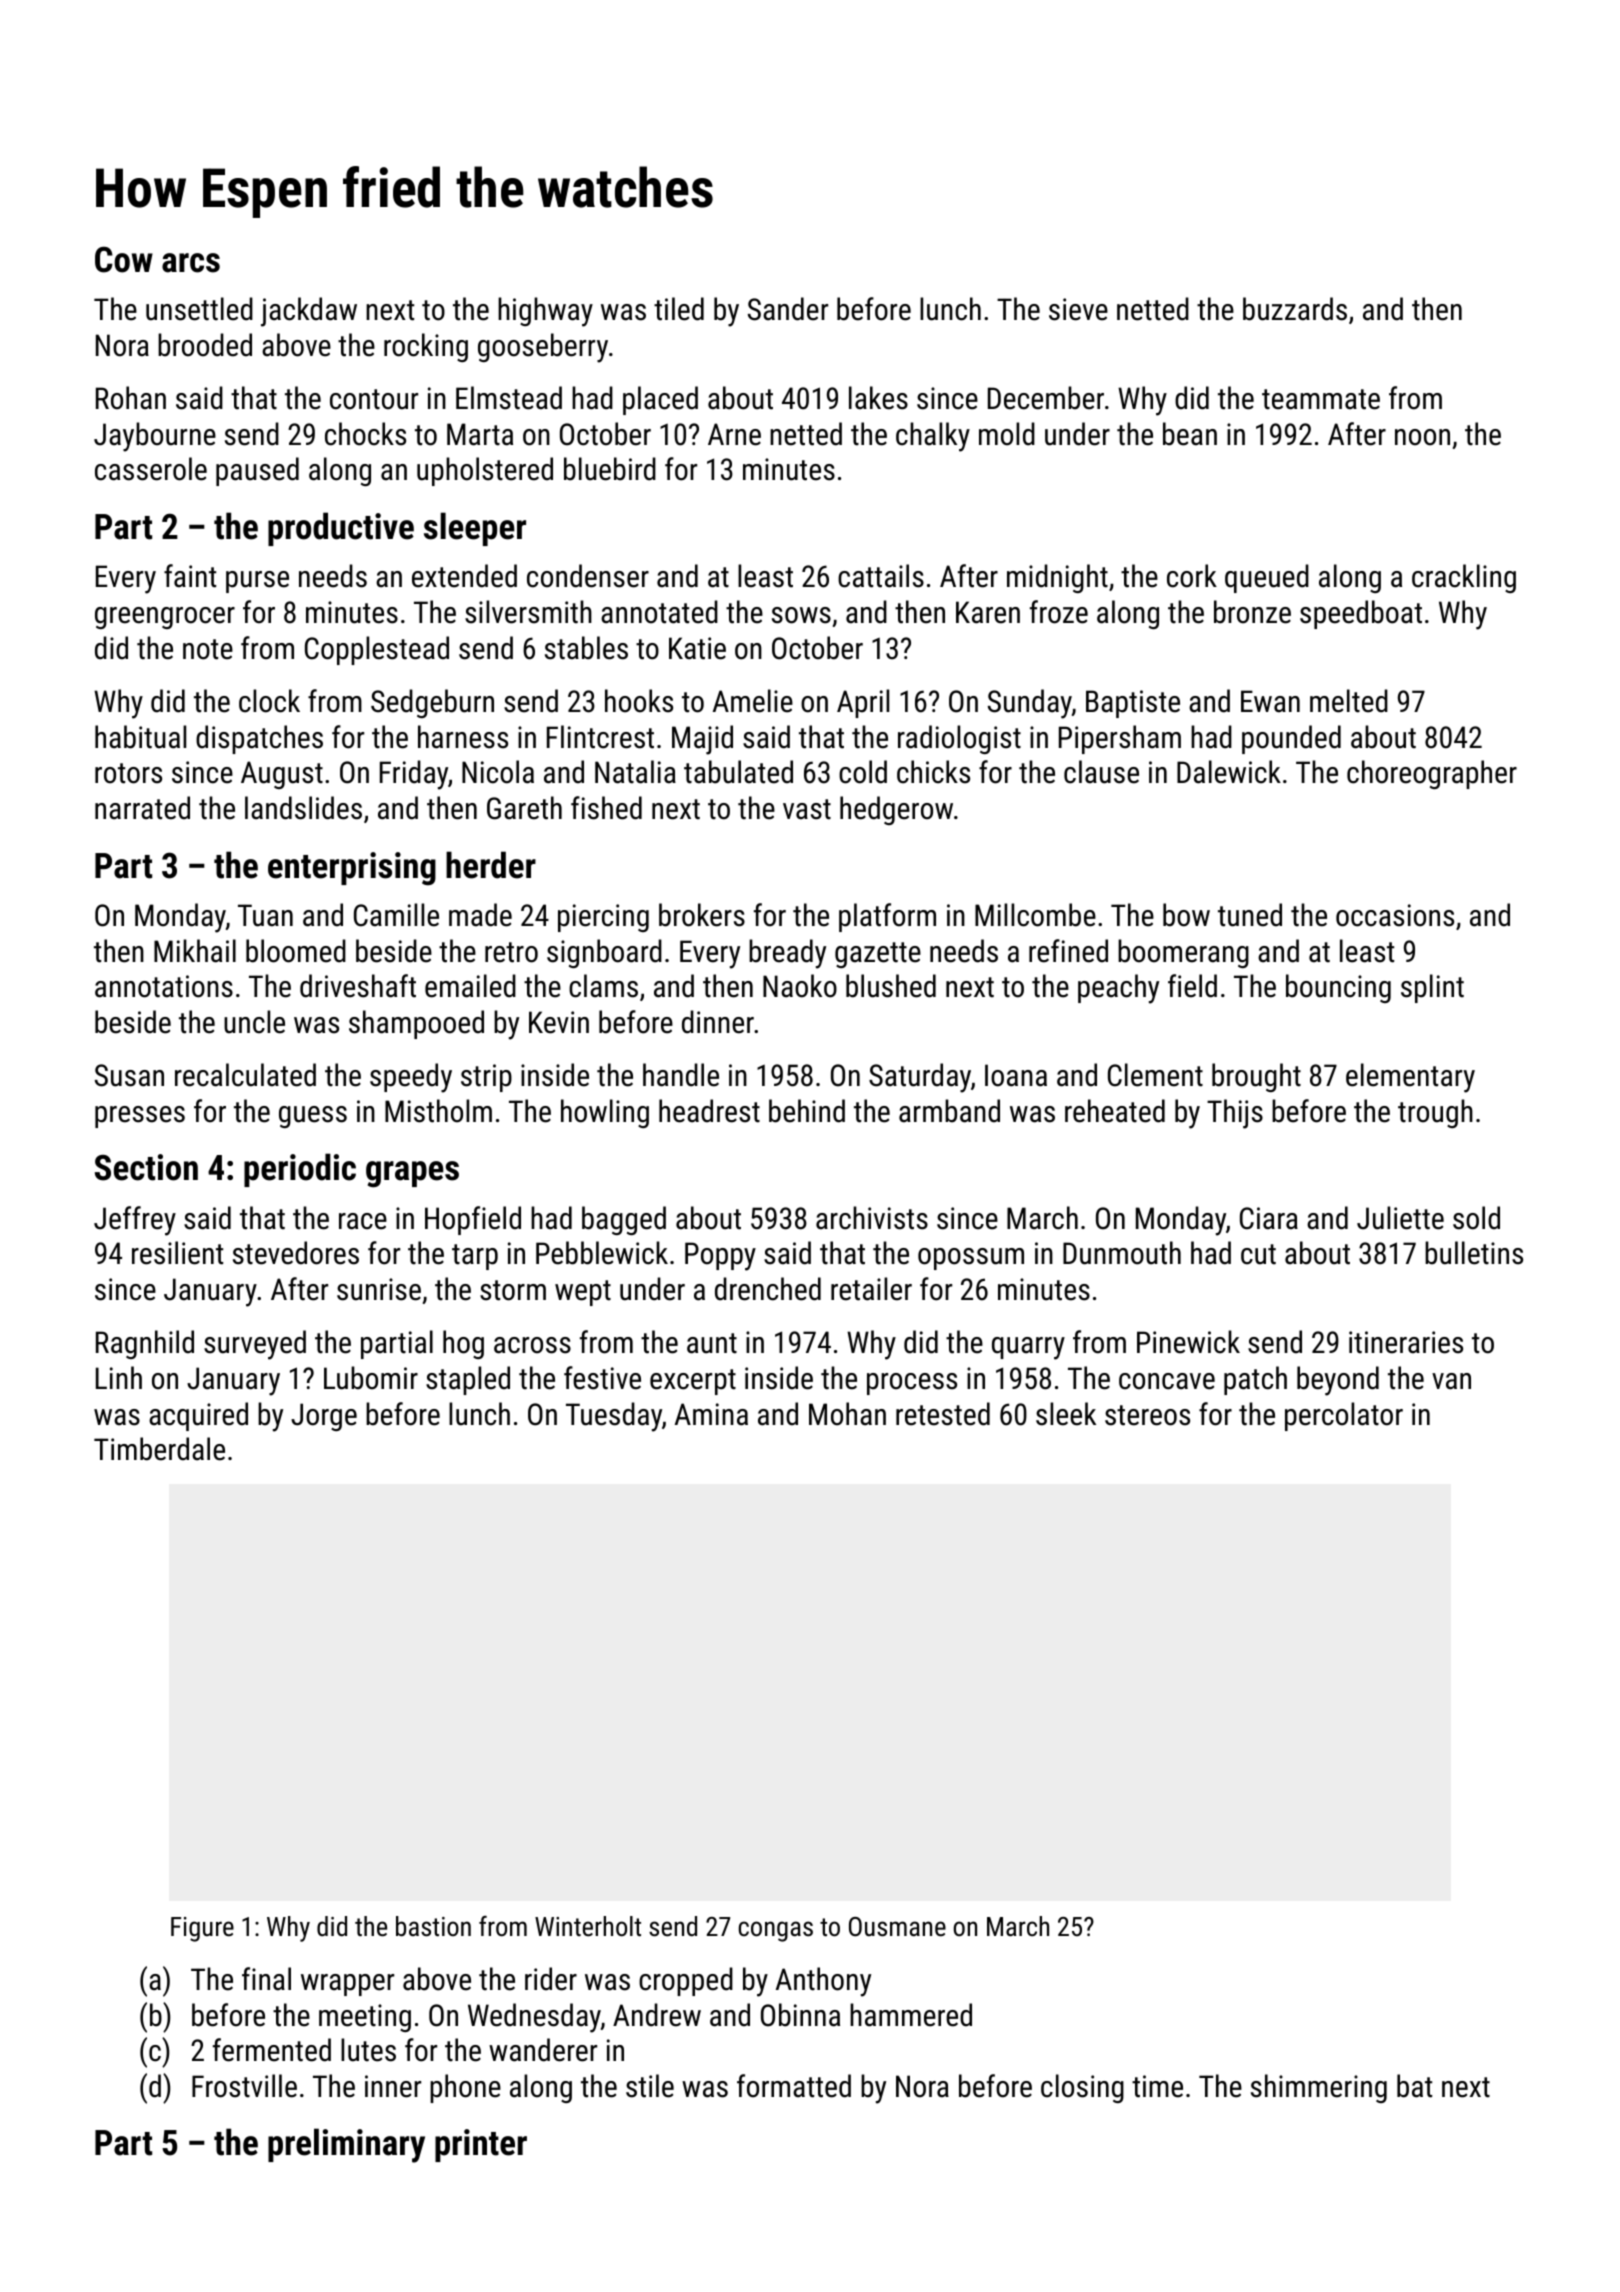 This image has width=1620, height=2292. Describe the element at coordinates (124, 259) in the image. I see `Cow` at that location.
